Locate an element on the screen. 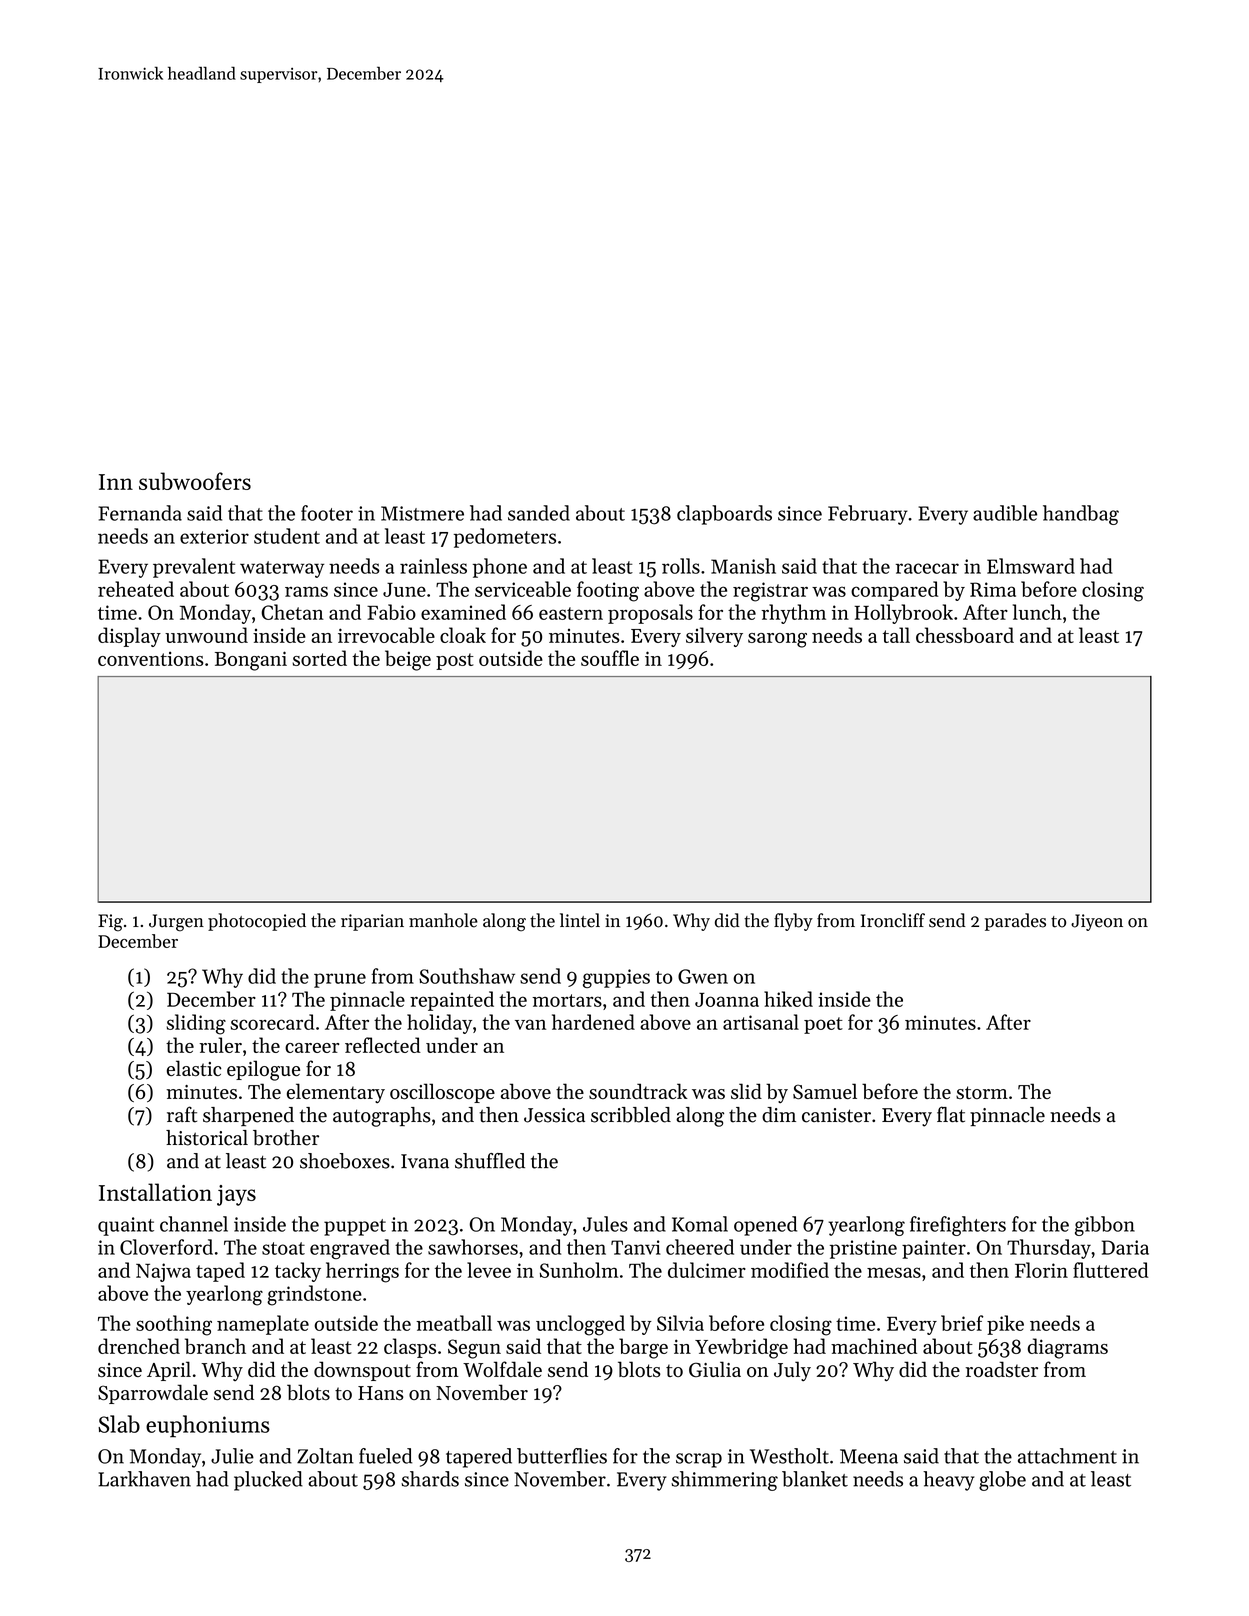 This screenshot has width=1249, height=1616. plucked is located at coordinates (268, 1481).
